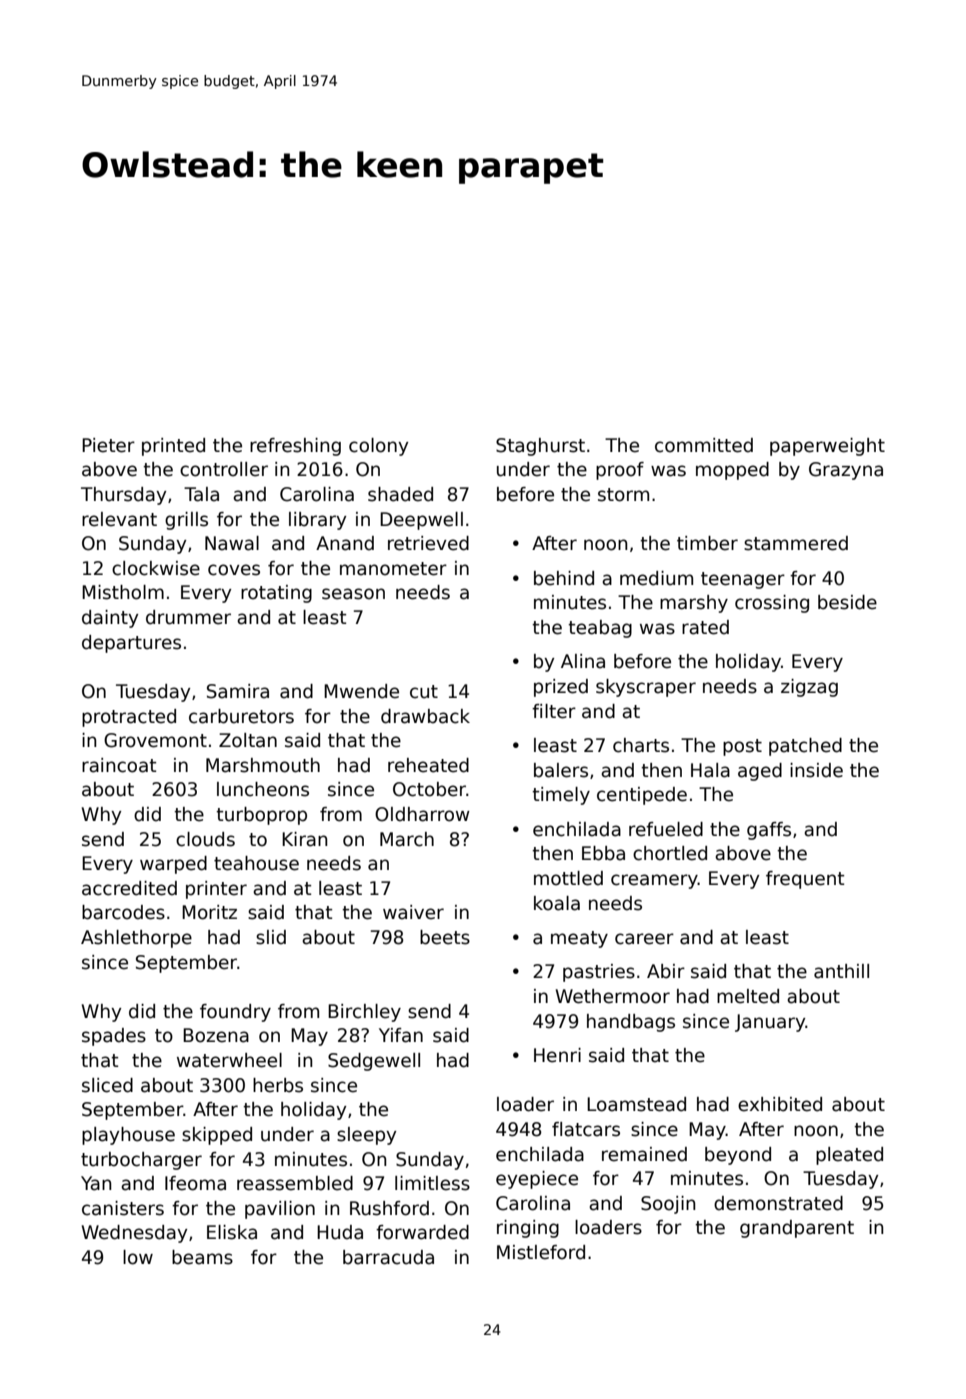 This document has height=1399, width=966. I want to click on paperweight, so click(827, 447).
